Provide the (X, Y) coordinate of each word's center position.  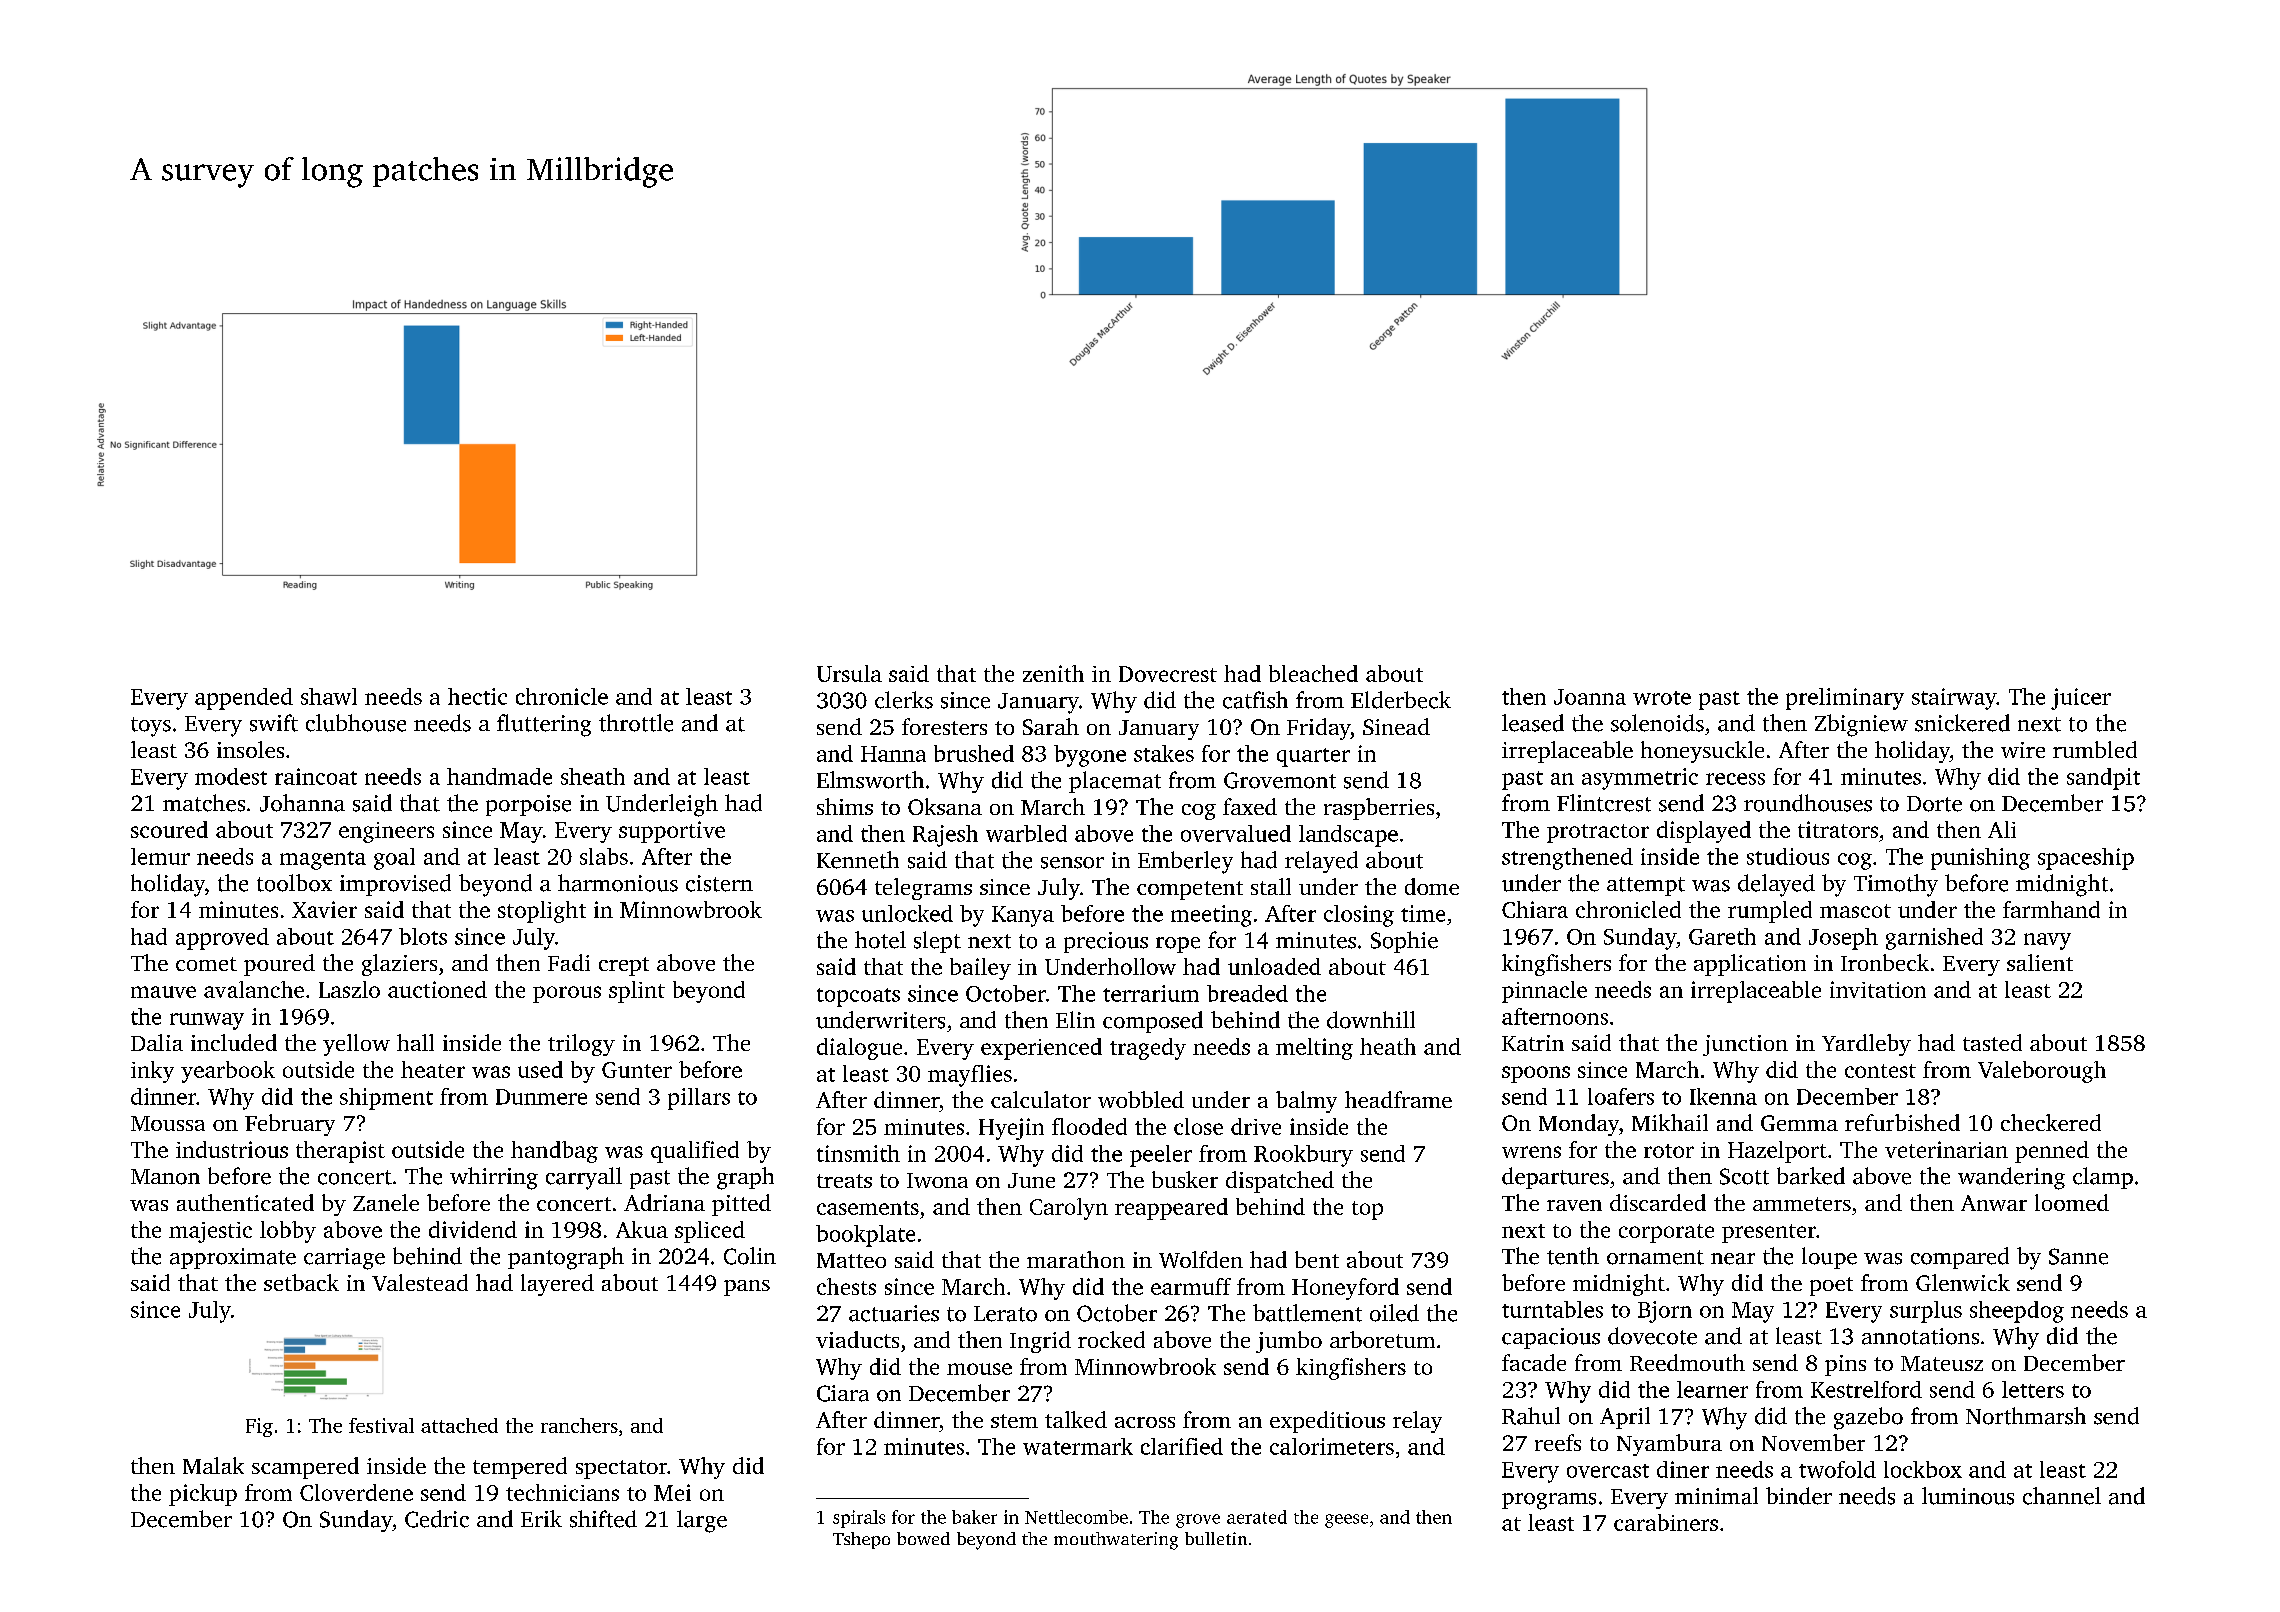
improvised (395, 885)
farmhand (2051, 909)
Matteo (851, 1260)
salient (2040, 962)
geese (1346, 1521)
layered (557, 1285)
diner (1683, 1469)
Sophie (1404, 942)
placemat (1115, 782)
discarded (1658, 1202)
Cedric (437, 1519)
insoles (250, 749)
